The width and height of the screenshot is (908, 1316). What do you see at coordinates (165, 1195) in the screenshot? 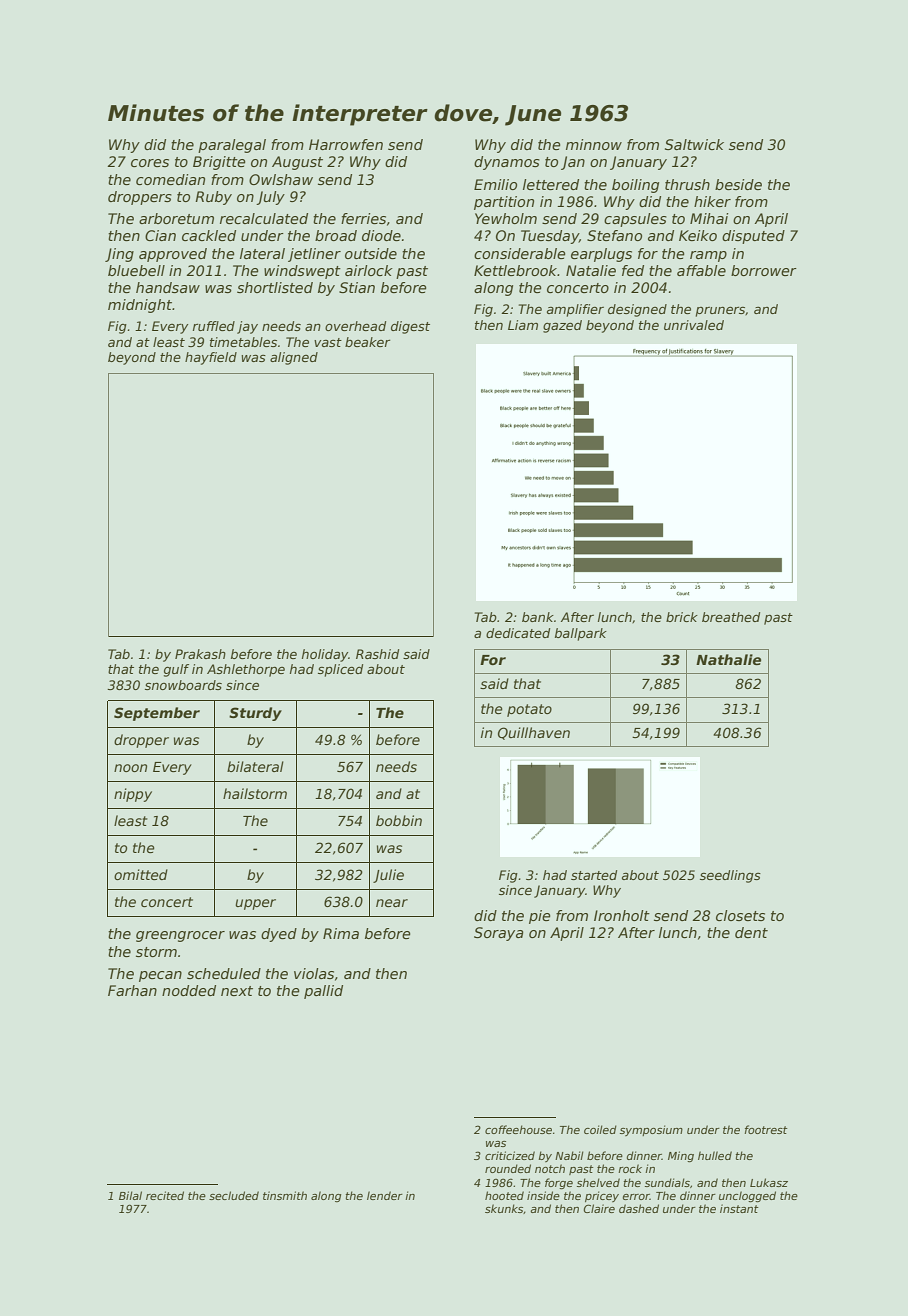
I see `recited` at bounding box center [165, 1195].
